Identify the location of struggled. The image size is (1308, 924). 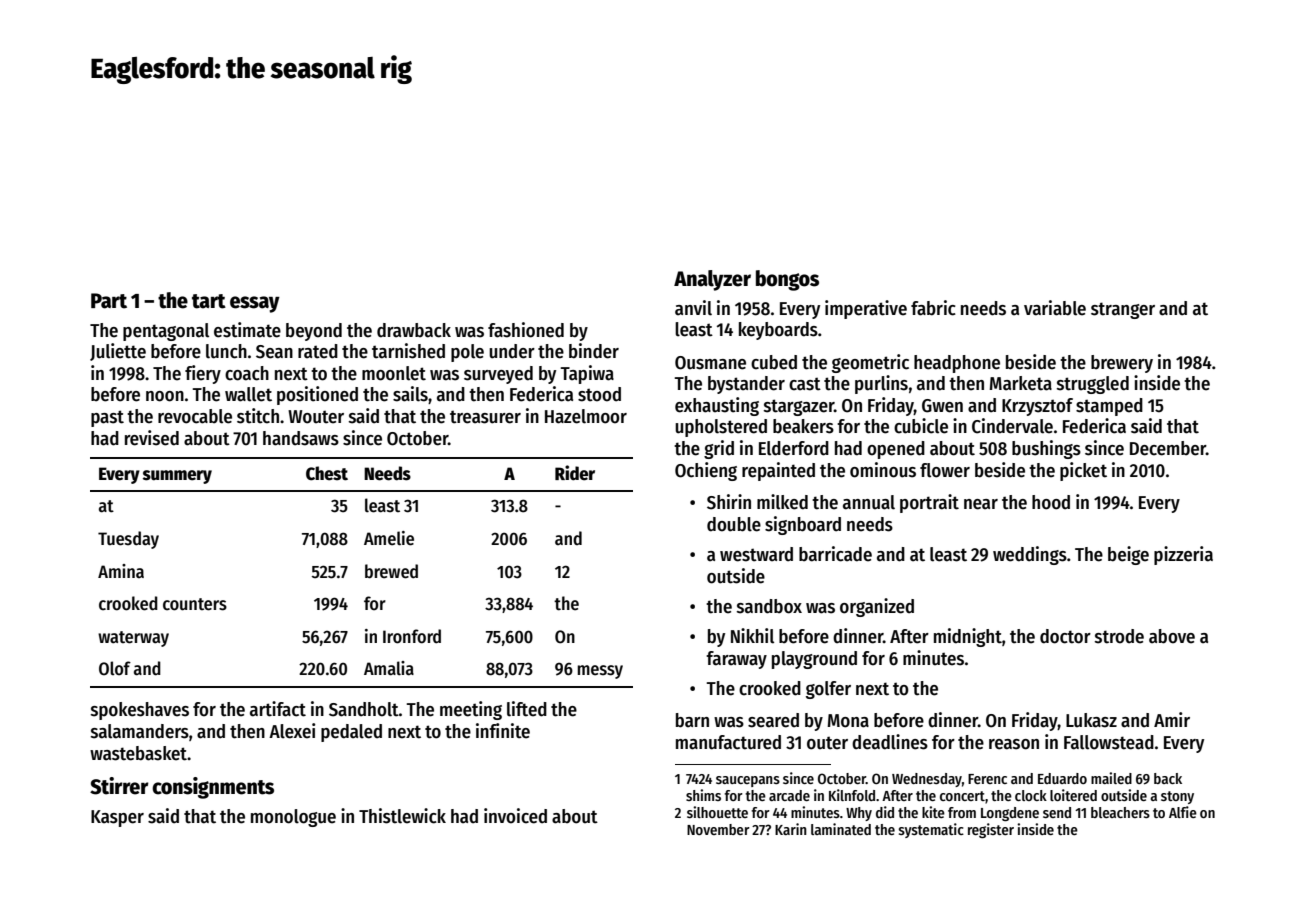
(1093, 385).
